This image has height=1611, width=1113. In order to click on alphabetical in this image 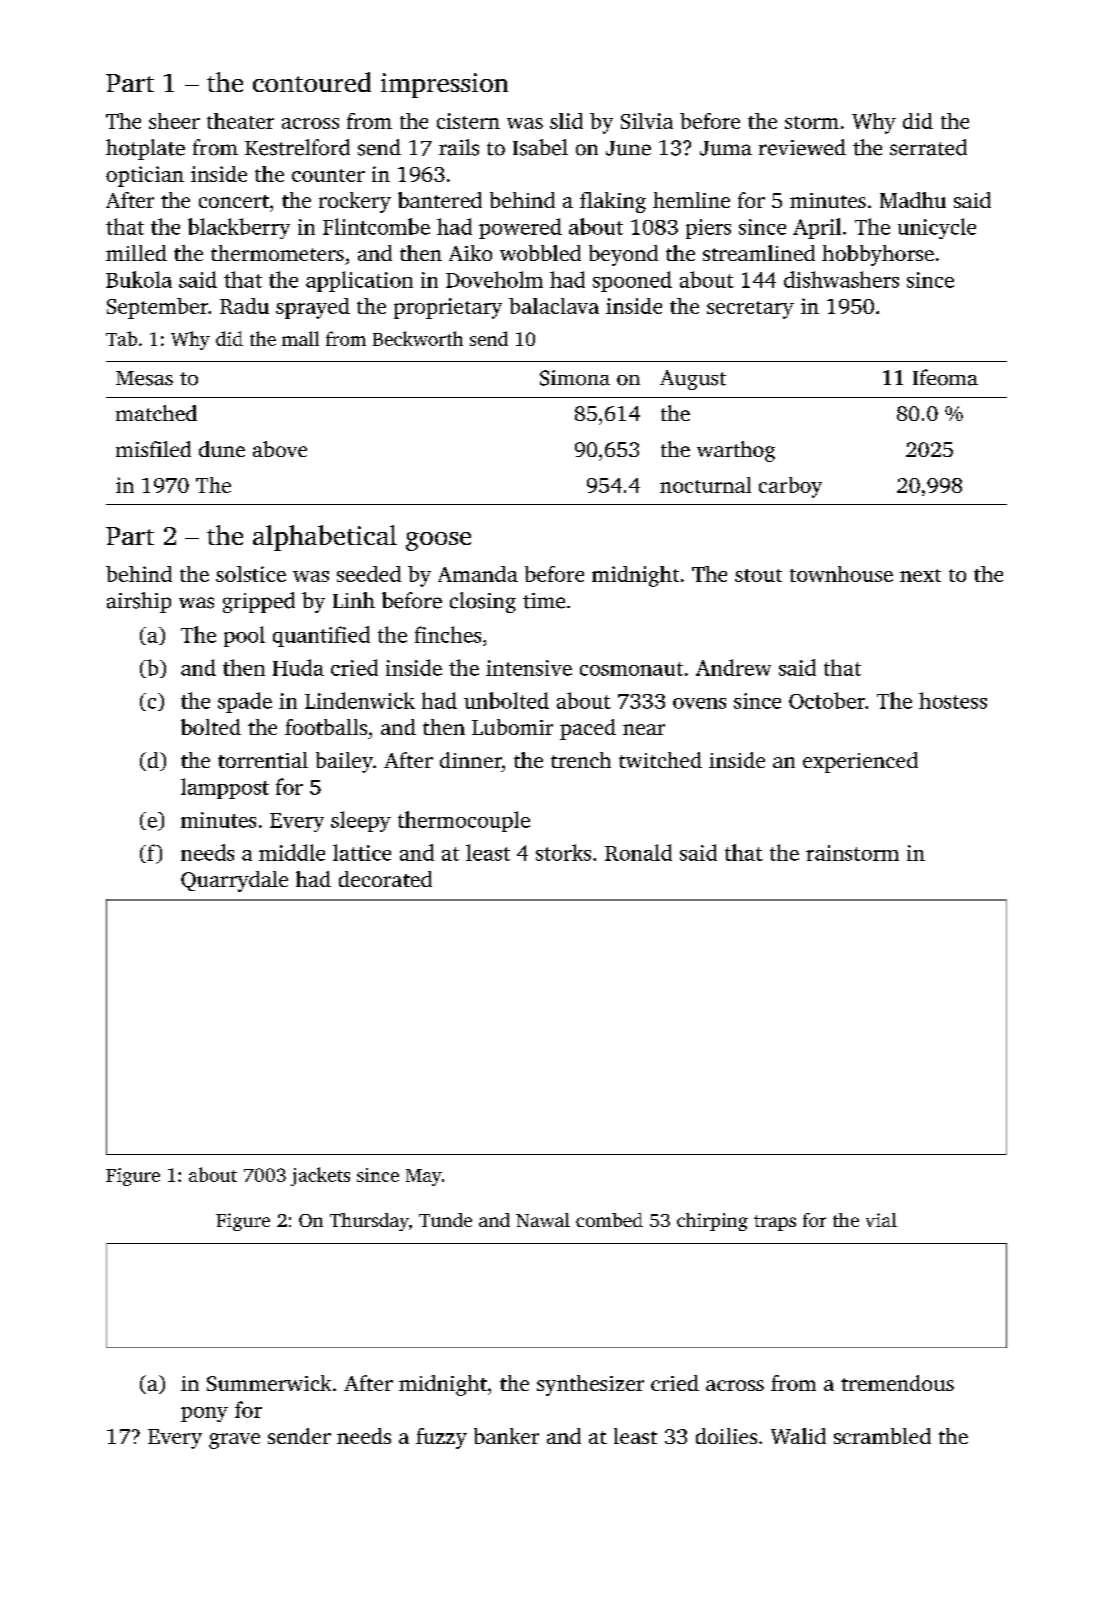, I will do `click(325, 538)`.
